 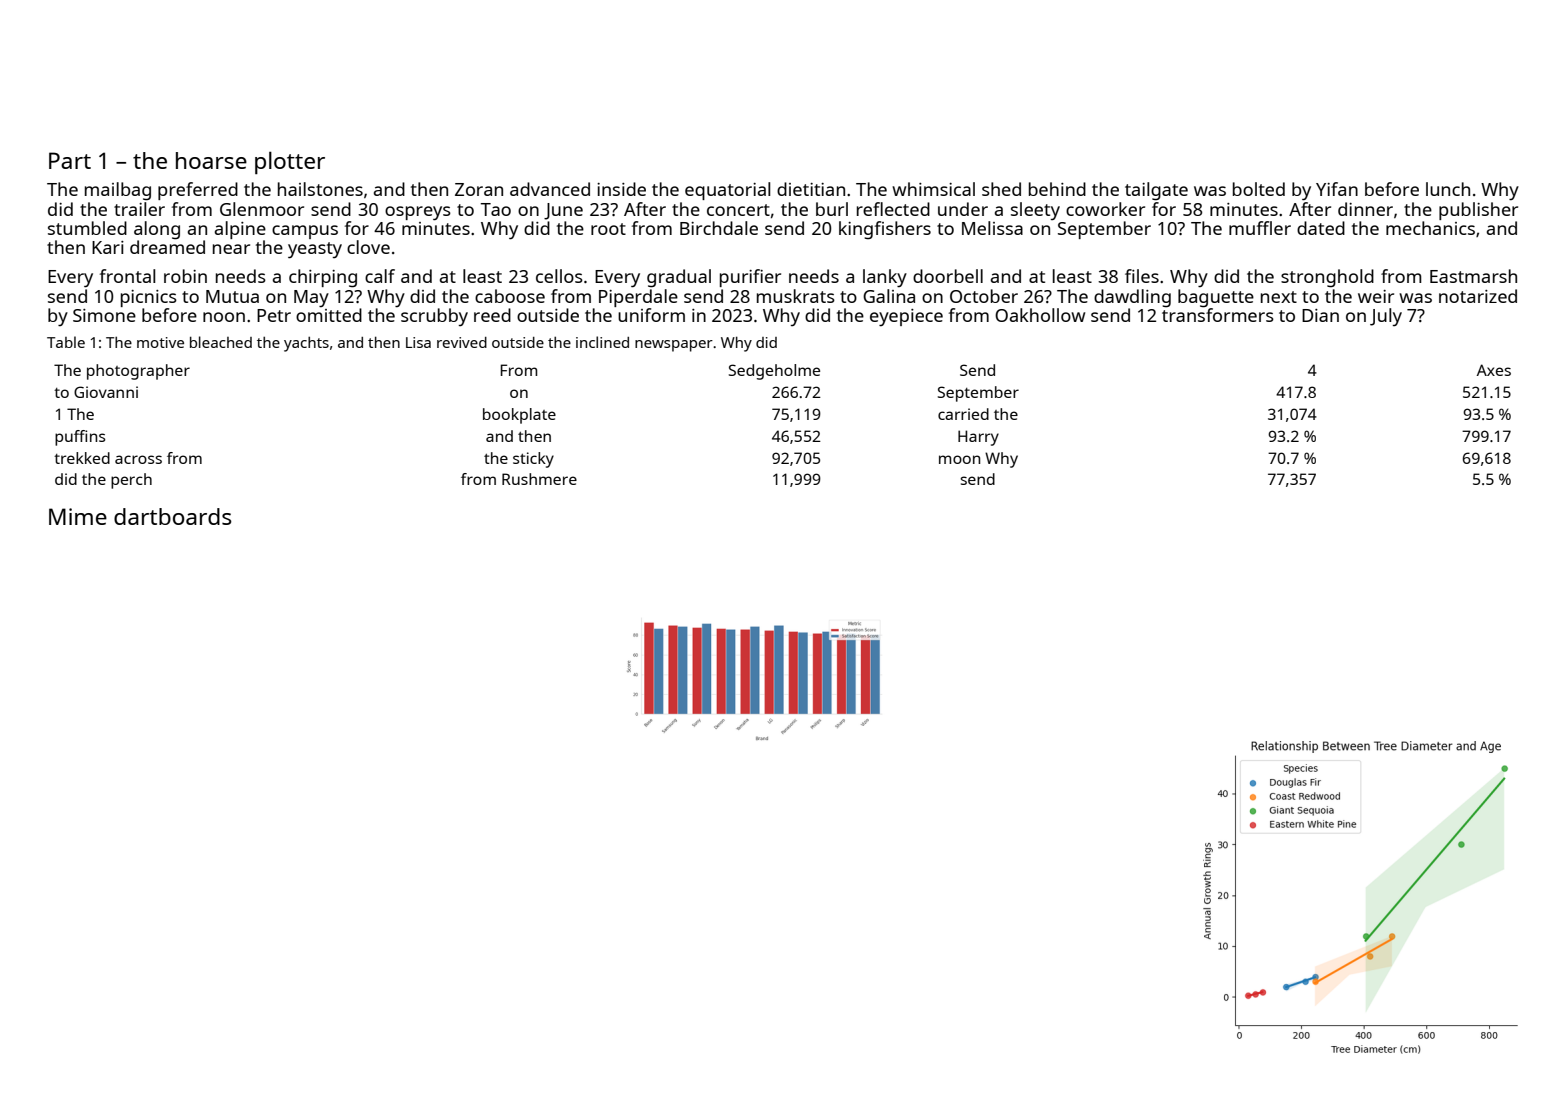 What do you see at coordinates (621, 189) in the page?
I see `inside` at bounding box center [621, 189].
